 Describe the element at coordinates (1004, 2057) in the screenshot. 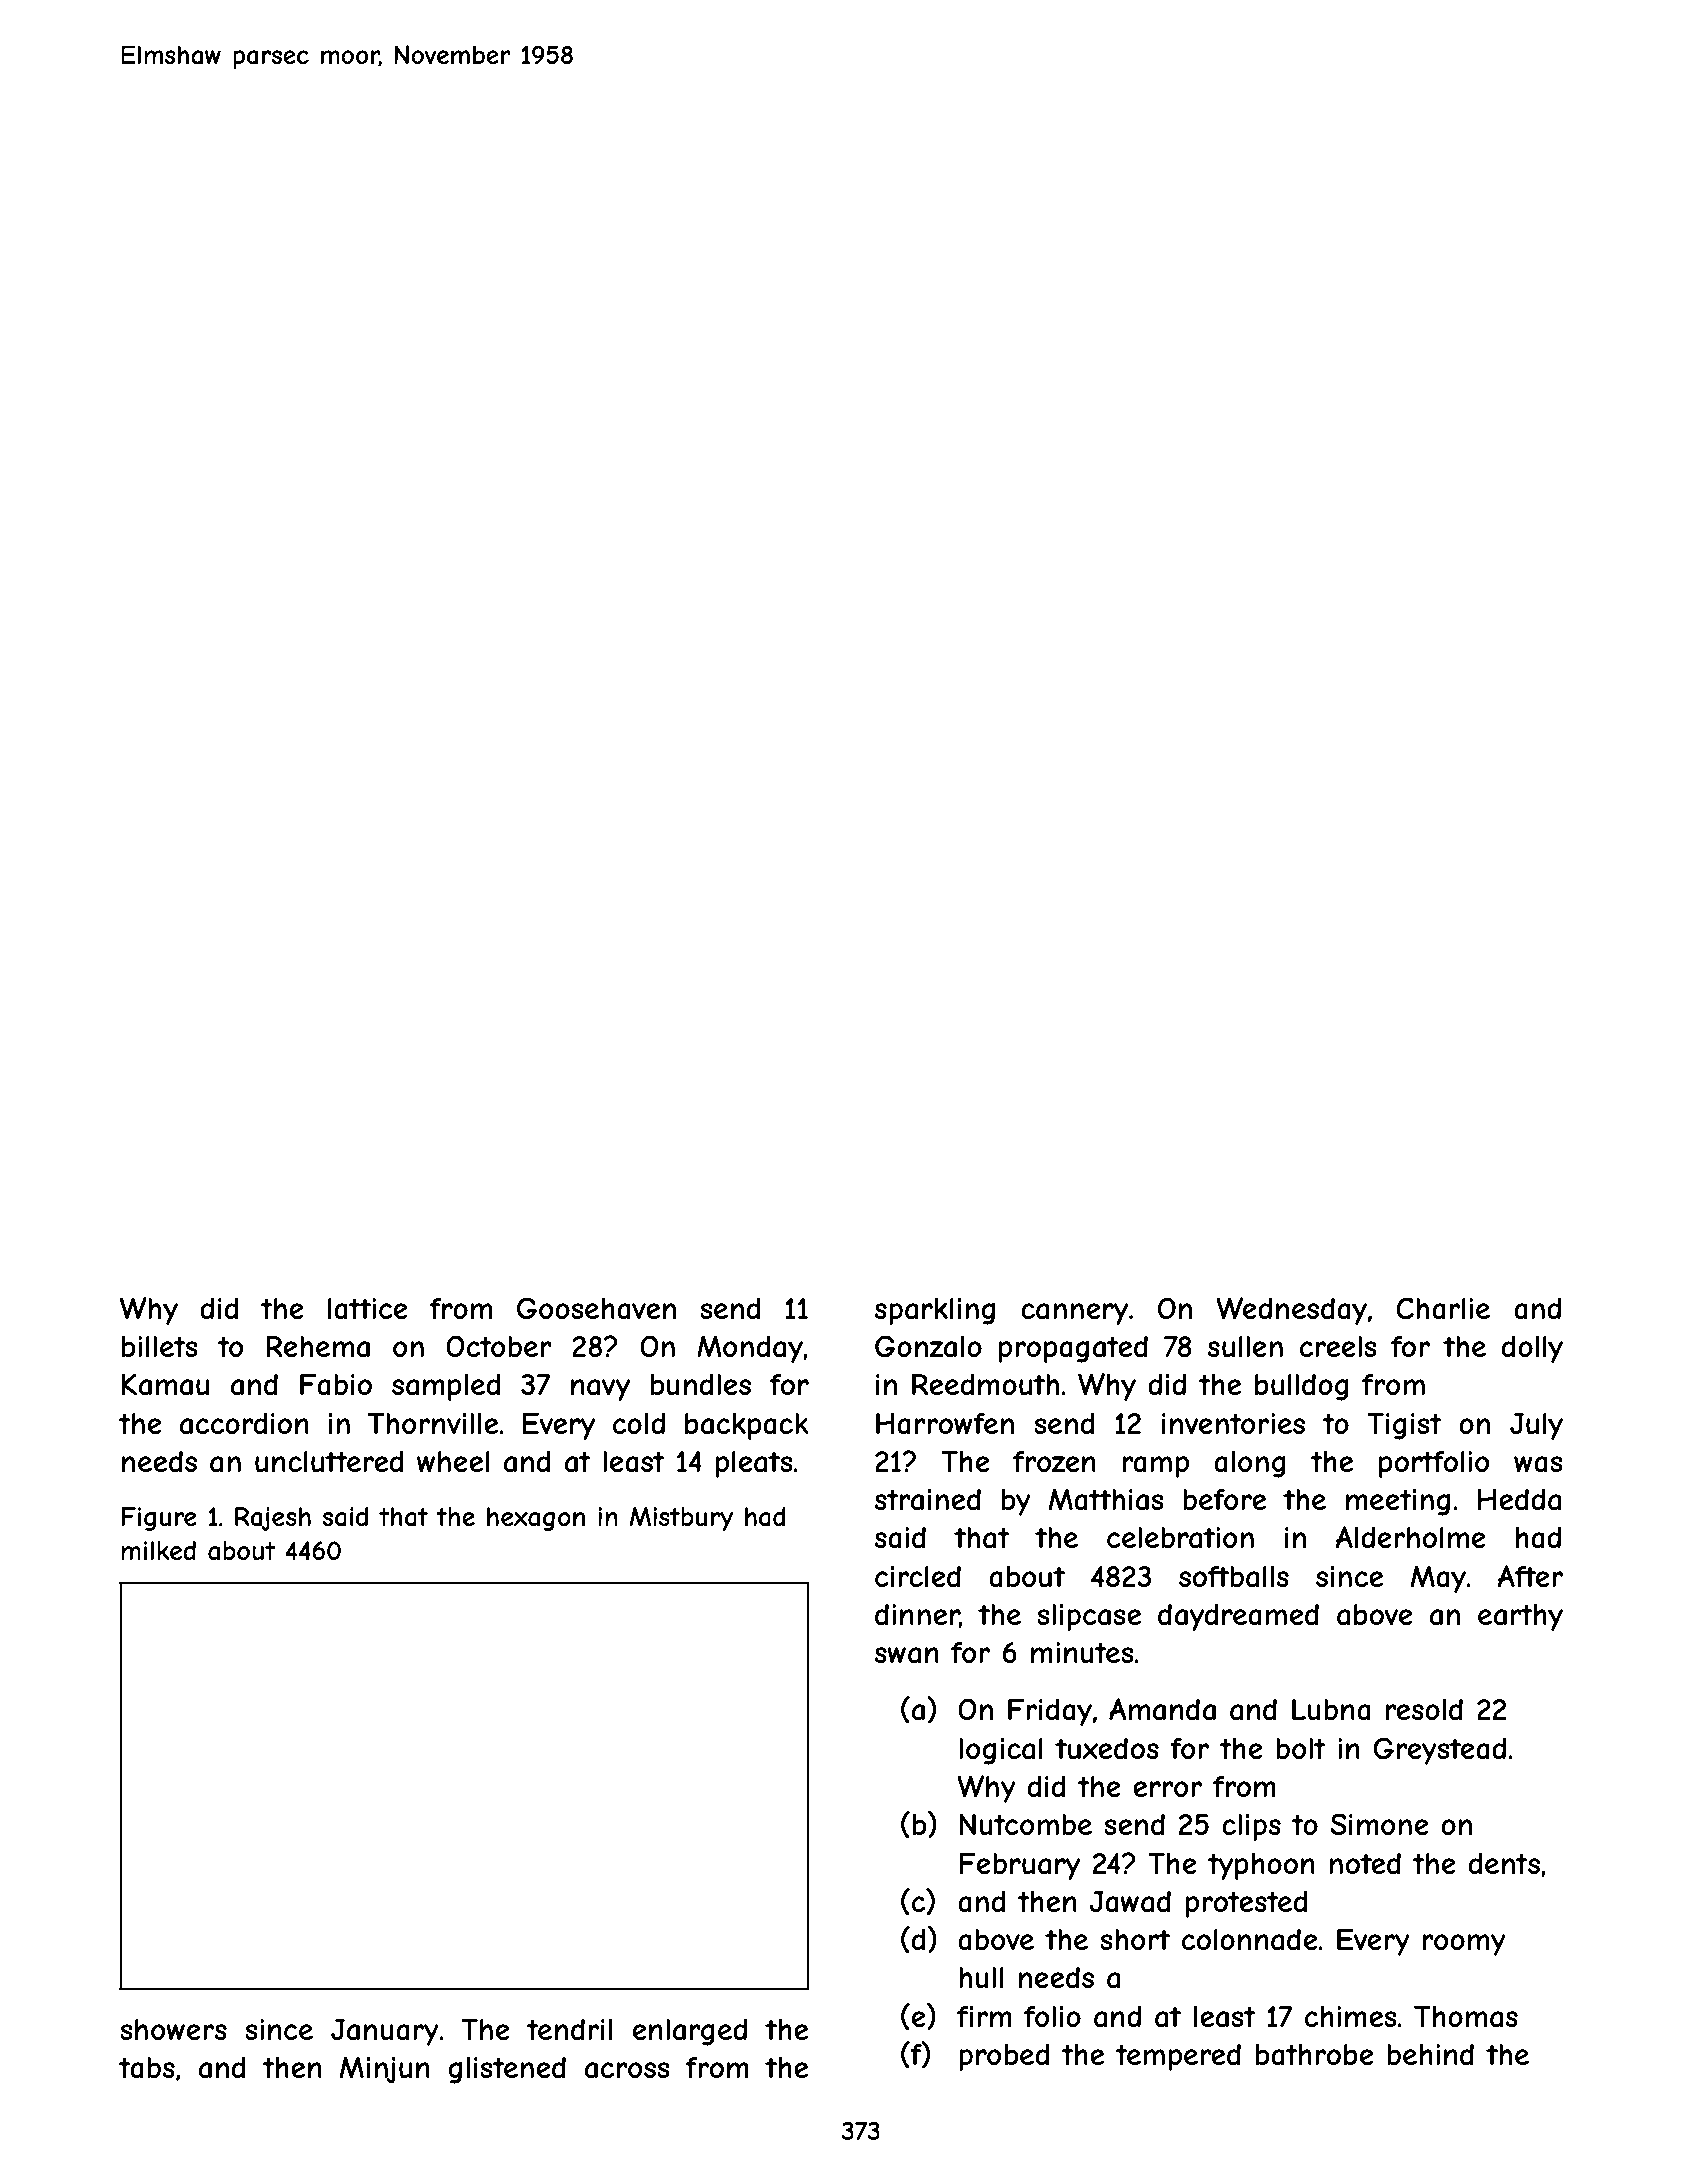

I see `probed` at that location.
